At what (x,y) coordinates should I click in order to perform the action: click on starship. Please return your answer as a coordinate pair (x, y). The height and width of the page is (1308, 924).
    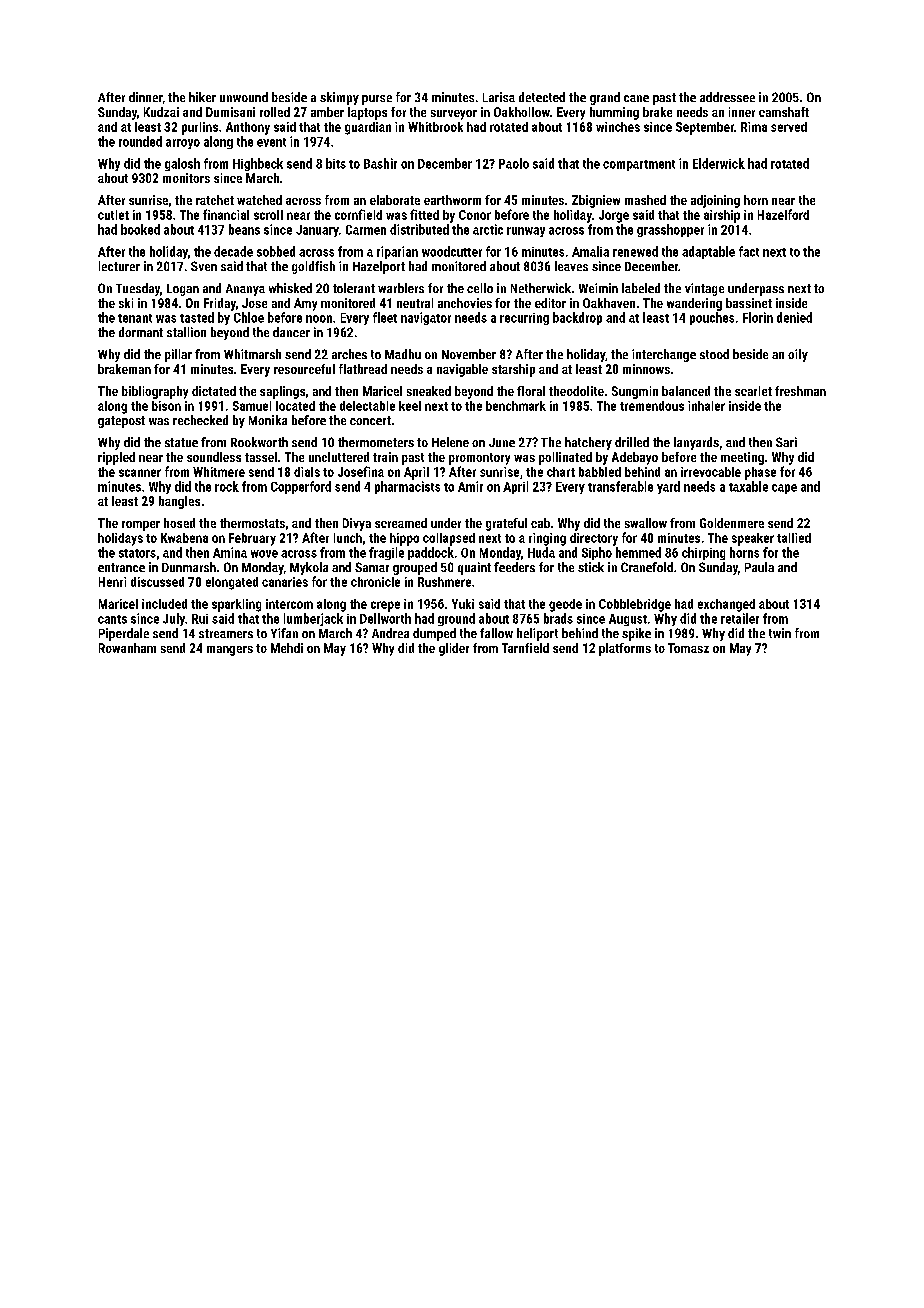
    Looking at the image, I should click on (513, 370).
